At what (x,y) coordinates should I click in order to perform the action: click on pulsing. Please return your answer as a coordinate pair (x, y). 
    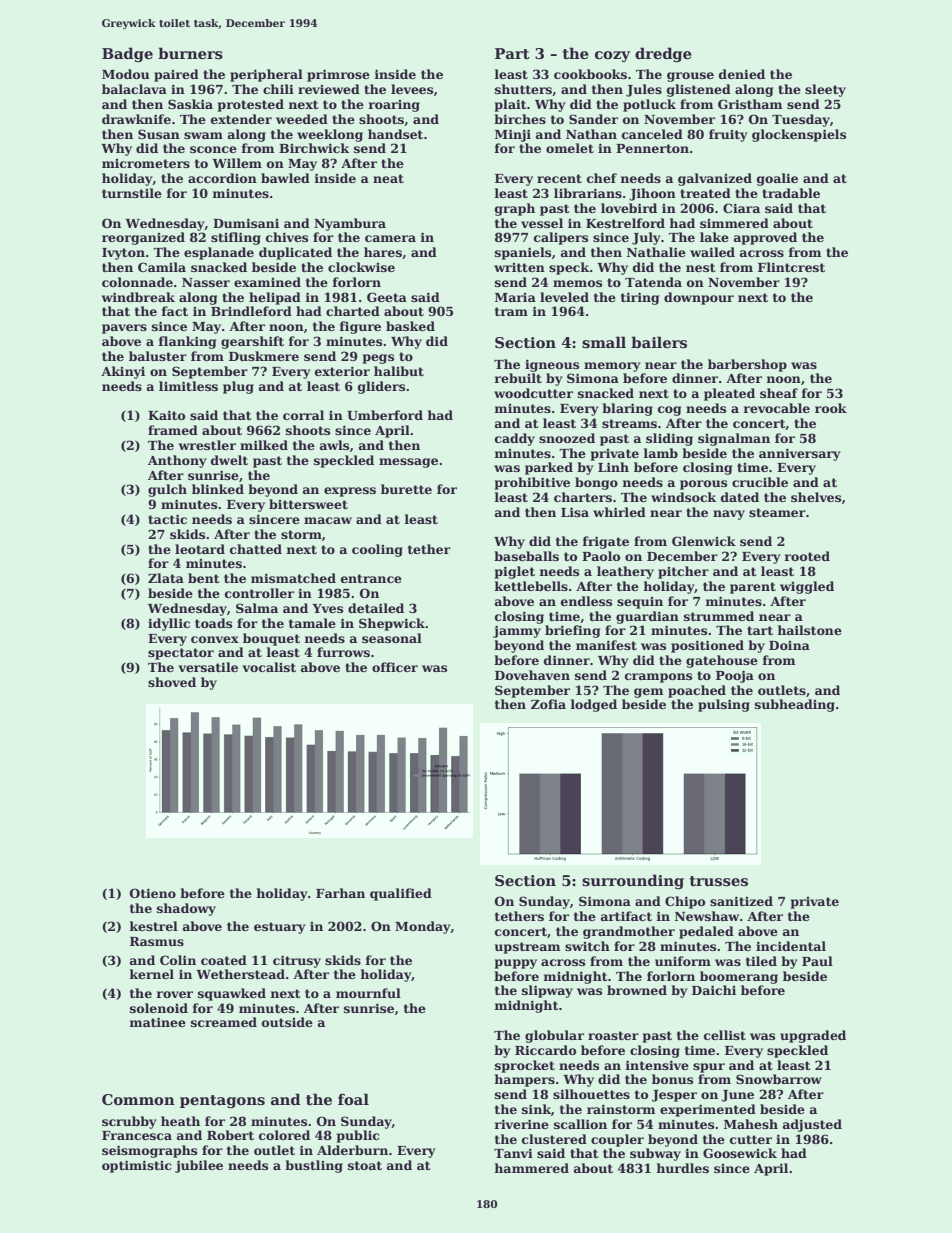
    Looking at the image, I should click on (724, 705).
